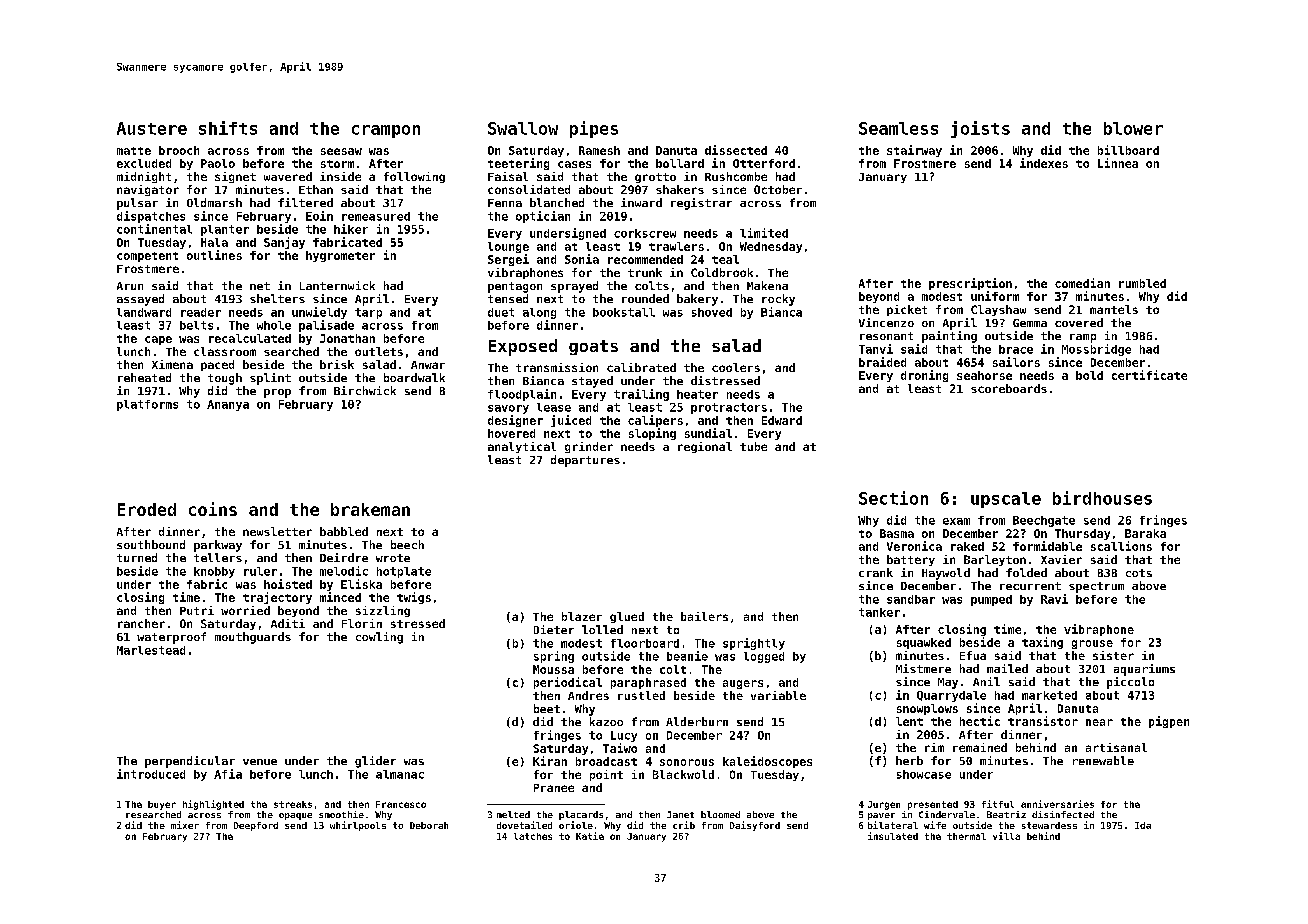 The width and height of the screenshot is (1308, 924). Describe the element at coordinates (515, 287) in the screenshot. I see `pentagon` at that location.
